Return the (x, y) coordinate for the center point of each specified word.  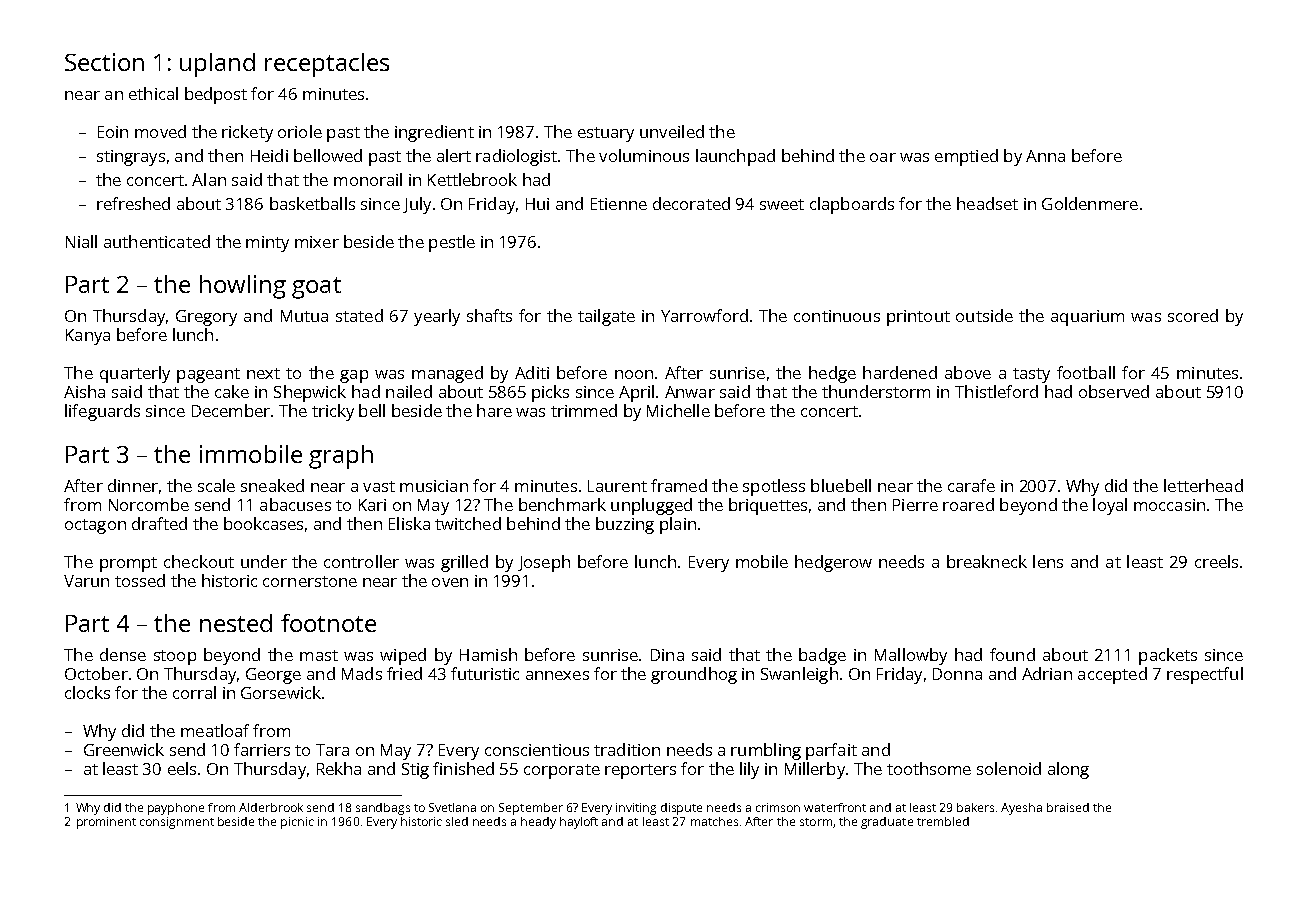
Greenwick (124, 749)
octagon (95, 526)
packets (1168, 656)
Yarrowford (704, 315)
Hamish (488, 654)
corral (194, 692)
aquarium (1087, 318)
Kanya (88, 337)
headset (987, 203)
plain (678, 525)
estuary (606, 134)
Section (104, 62)
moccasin (1169, 505)
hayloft (579, 823)
